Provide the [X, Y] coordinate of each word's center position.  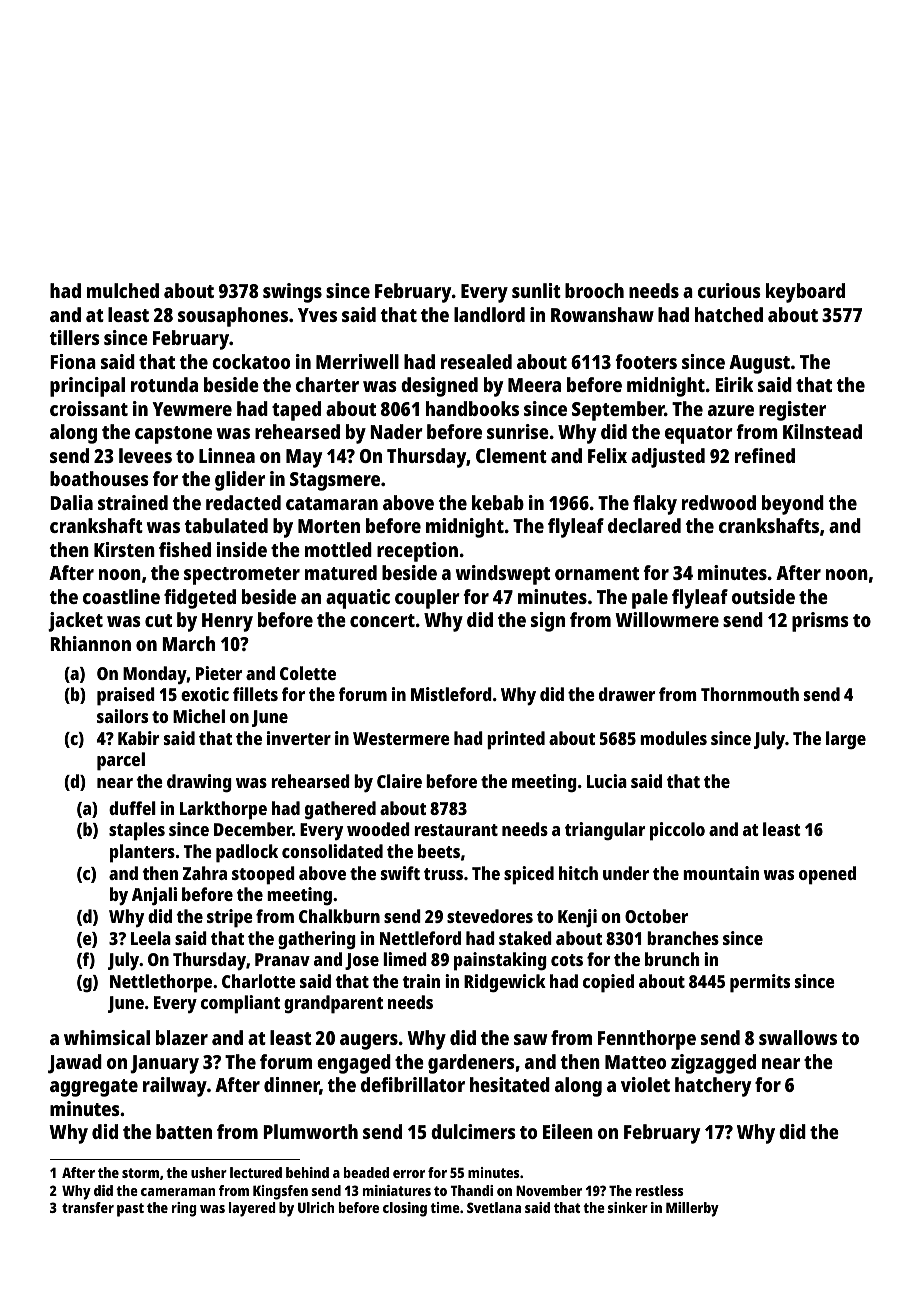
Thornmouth [750, 694]
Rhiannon [90, 643]
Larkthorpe [223, 810]
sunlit [536, 290]
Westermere [401, 738]
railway [175, 1087]
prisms [820, 622]
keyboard [805, 293]
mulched [123, 290]
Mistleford [451, 694]
